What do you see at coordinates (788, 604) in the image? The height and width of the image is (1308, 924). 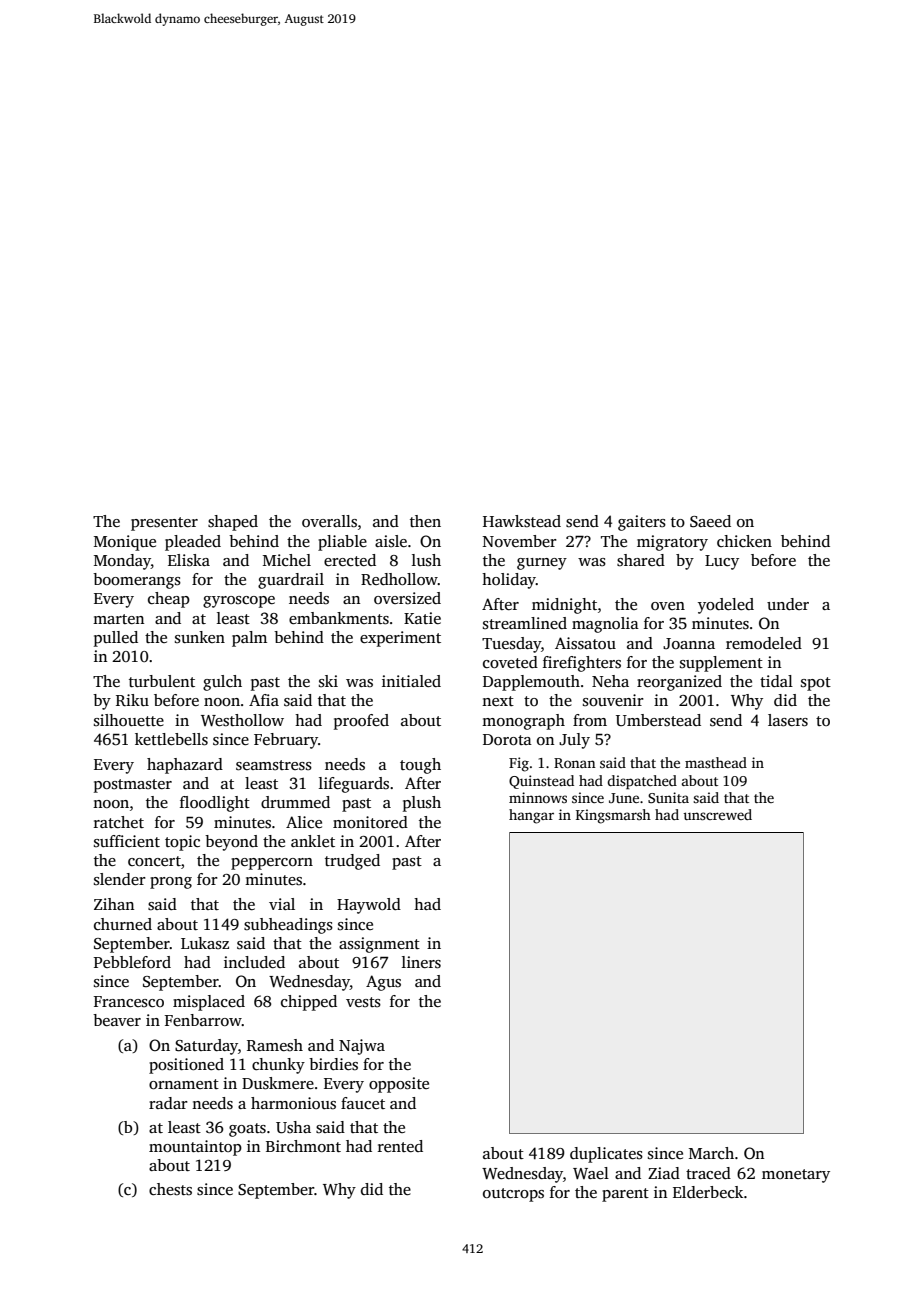 I see `under` at bounding box center [788, 604].
